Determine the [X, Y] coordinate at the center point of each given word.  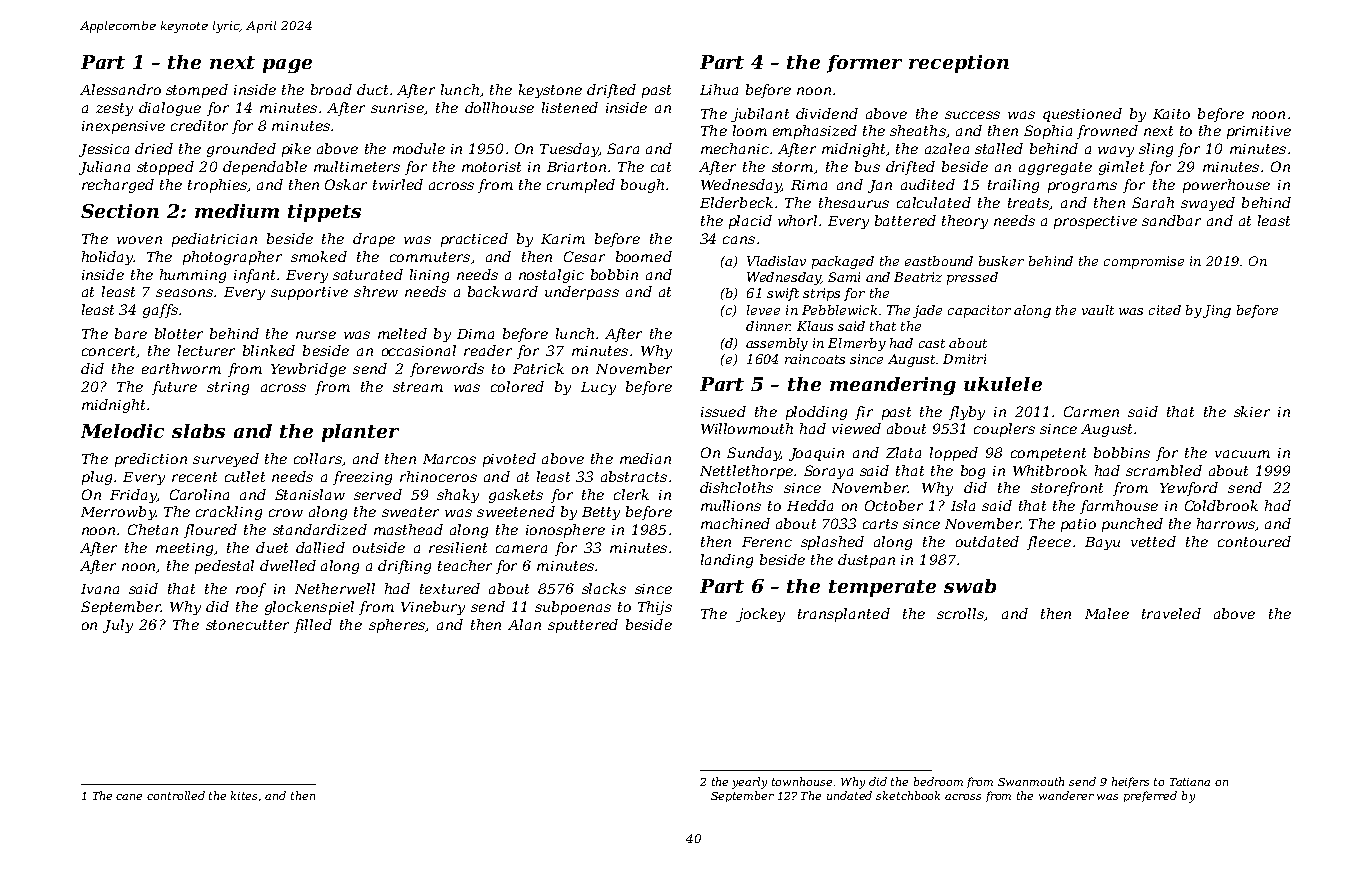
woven [139, 240]
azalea [947, 148]
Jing [1217, 311]
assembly [777, 344]
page [287, 66]
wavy [1116, 151]
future [174, 388]
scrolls [960, 613]
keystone [550, 91]
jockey [760, 615]
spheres [397, 626]
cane [129, 797]
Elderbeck [736, 202]
